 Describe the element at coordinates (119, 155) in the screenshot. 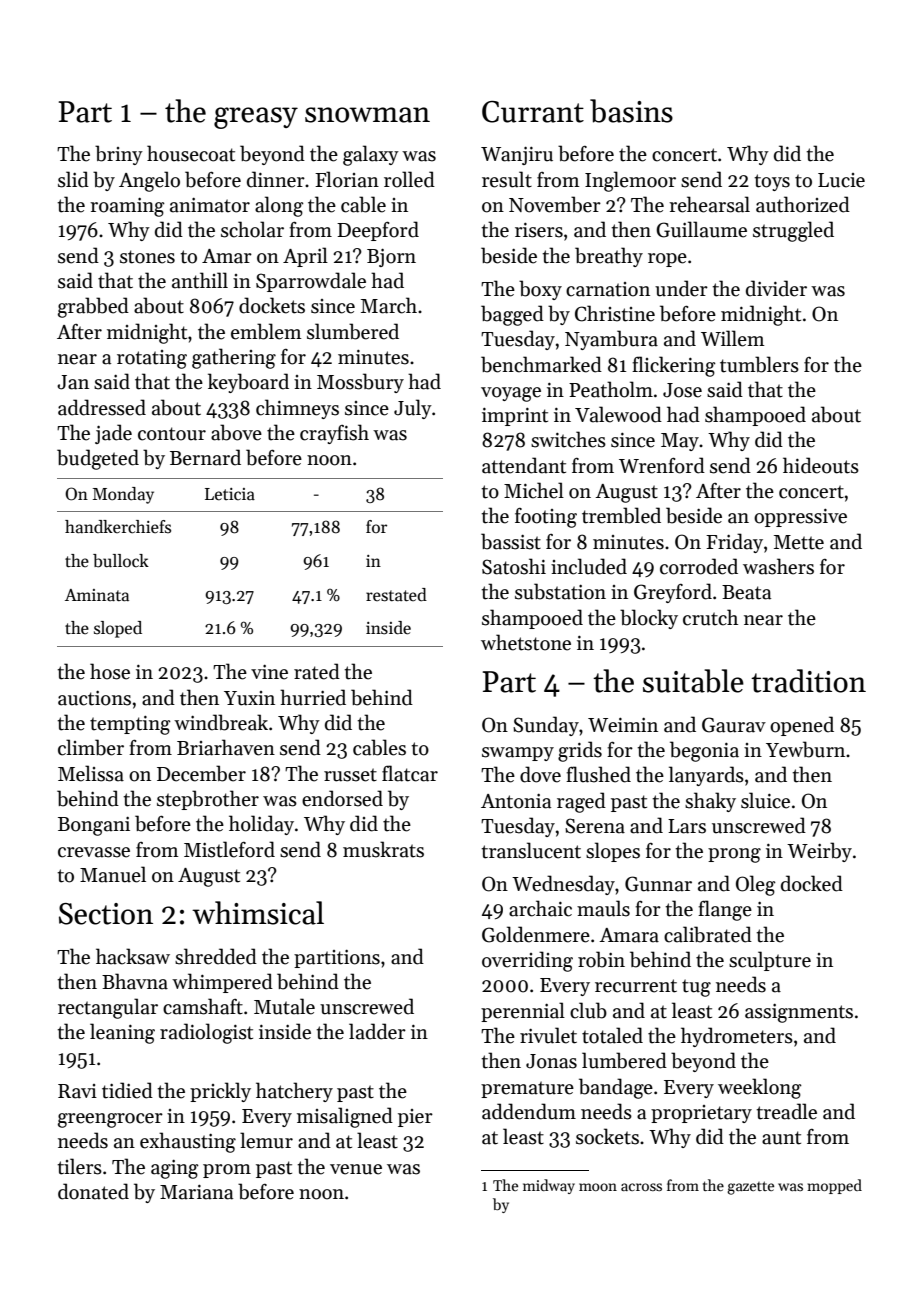

I see `briny` at that location.
